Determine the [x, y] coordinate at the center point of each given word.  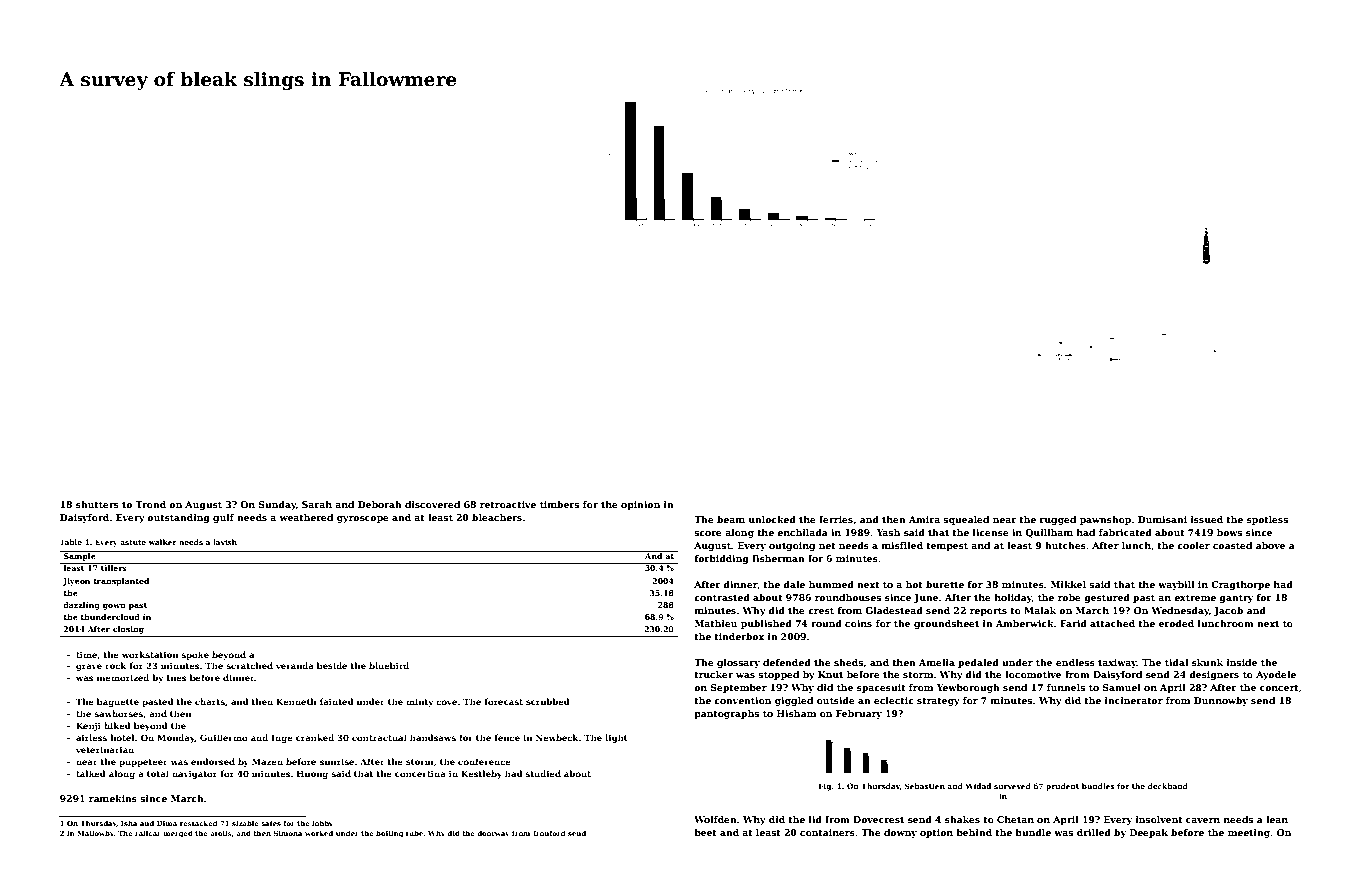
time [86, 654]
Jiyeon [76, 582]
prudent [1062, 787]
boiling [389, 834]
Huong [312, 774]
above [1270, 545]
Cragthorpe [1240, 585]
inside [1242, 662]
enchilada [802, 532]
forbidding [721, 559]
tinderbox [739, 636]
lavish [225, 542]
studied [543, 773]
